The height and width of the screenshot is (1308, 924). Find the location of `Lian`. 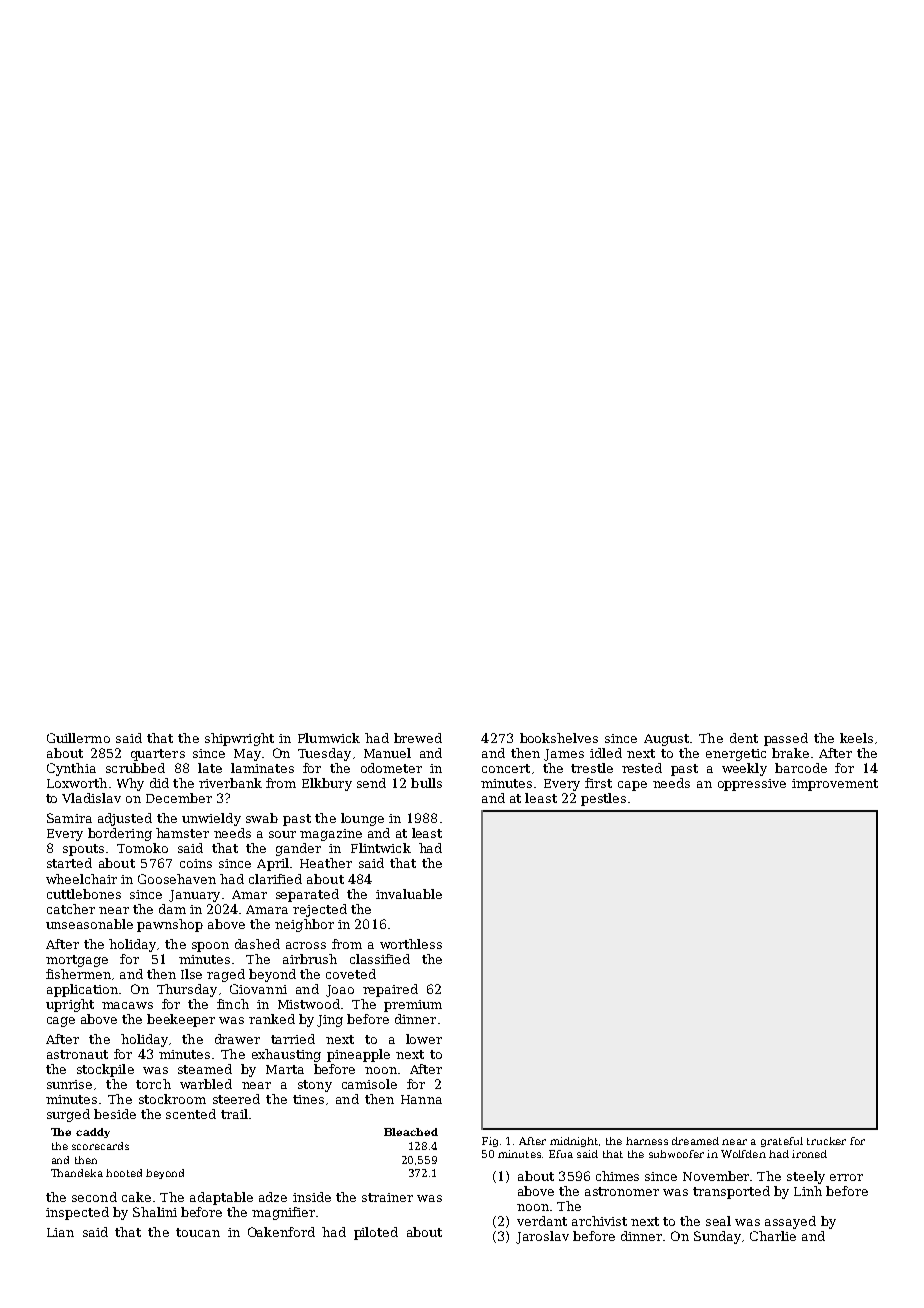

Lian is located at coordinates (60, 1232).
